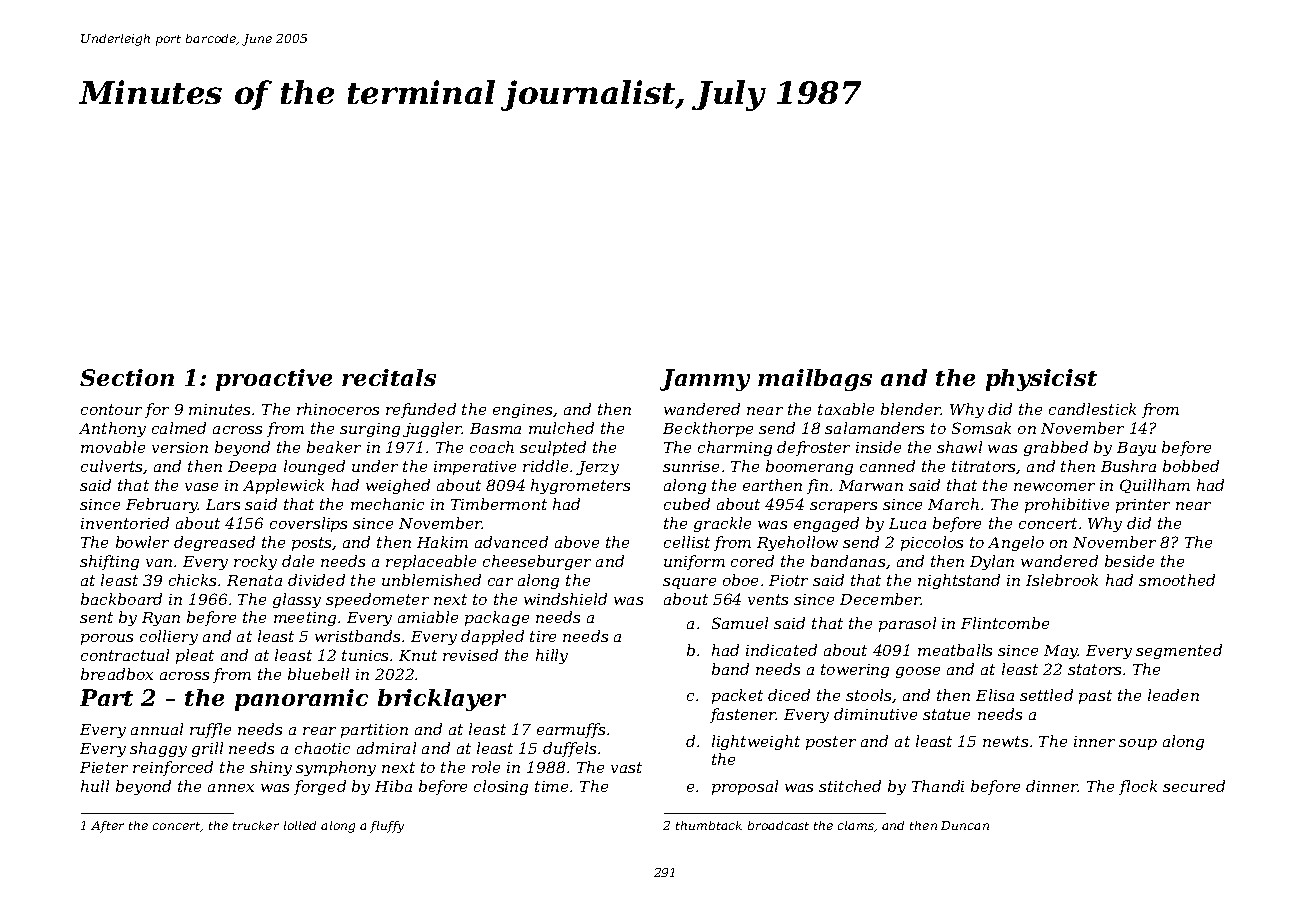 Image resolution: width=1308 pixels, height=924 pixels. What do you see at coordinates (1041, 380) in the document?
I see `physicist` at bounding box center [1041, 380].
